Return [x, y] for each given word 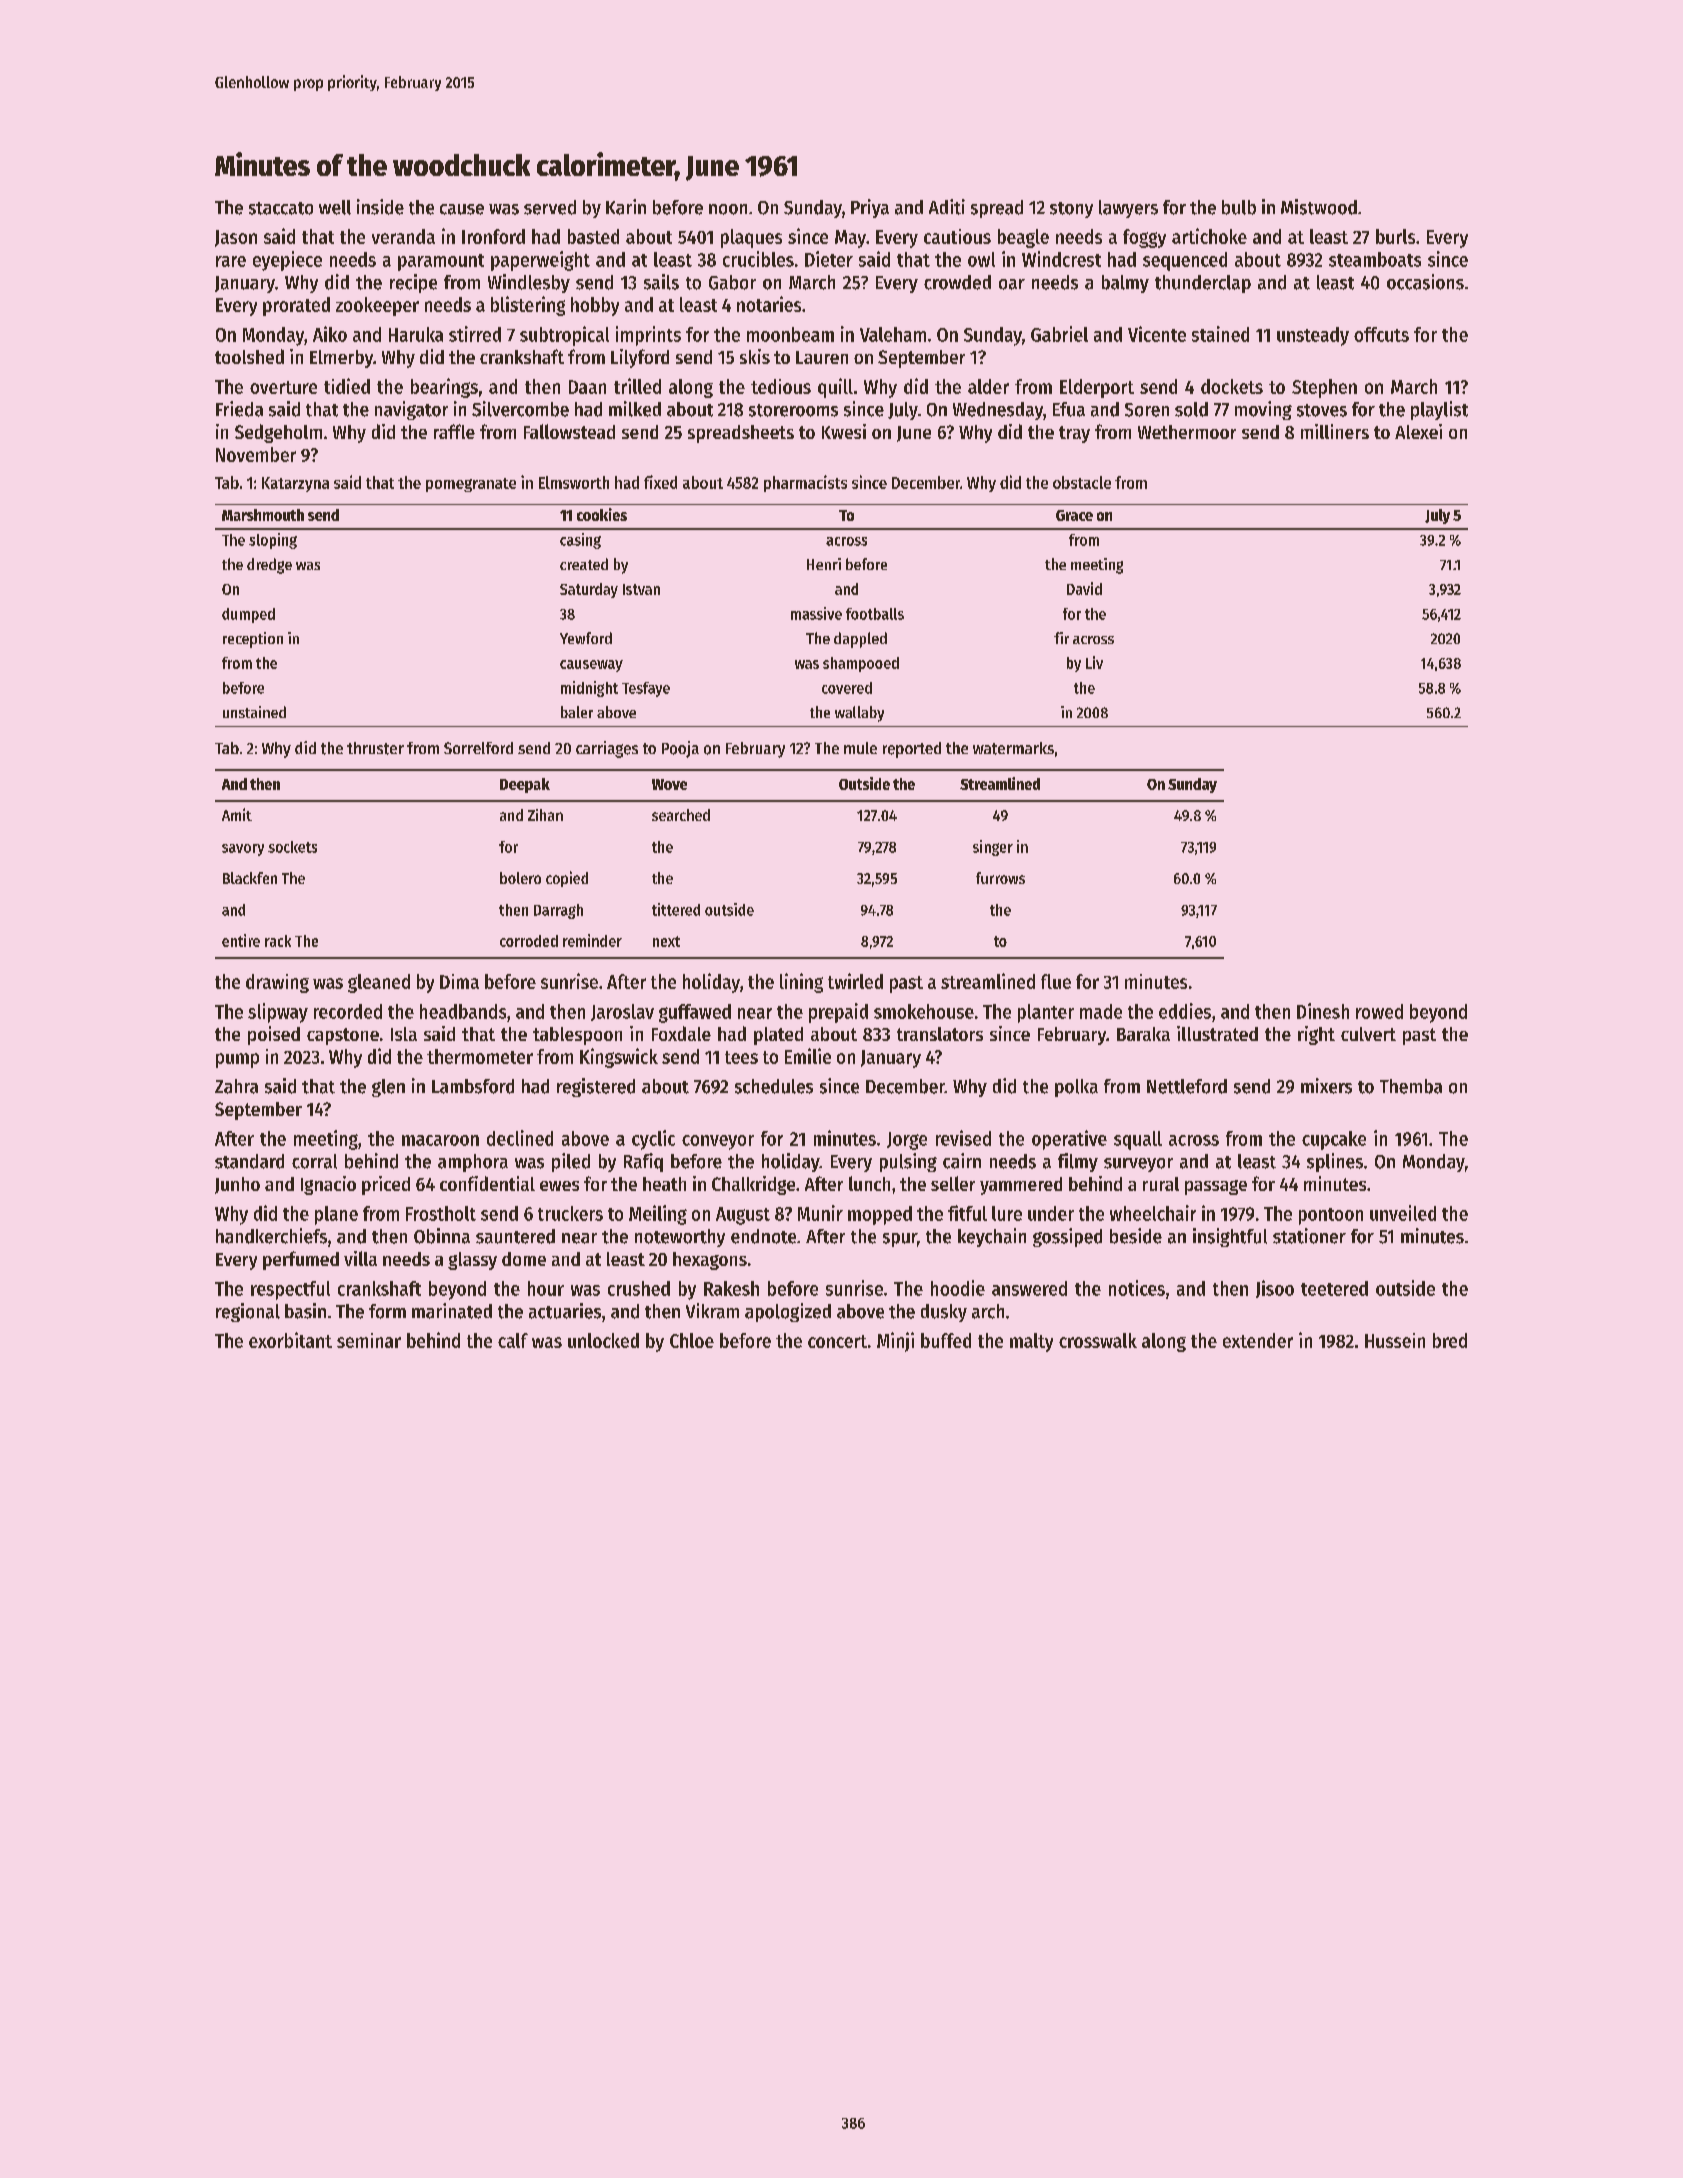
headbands [463, 1011]
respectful [290, 1290]
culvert [1368, 1034]
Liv [1094, 662]
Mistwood [1319, 207]
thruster [375, 748]
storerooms [793, 410]
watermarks [1013, 748]
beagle [1023, 238]
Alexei [1418, 431]
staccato [281, 208]
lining [801, 983]
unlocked [603, 1340]
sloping [273, 541]
